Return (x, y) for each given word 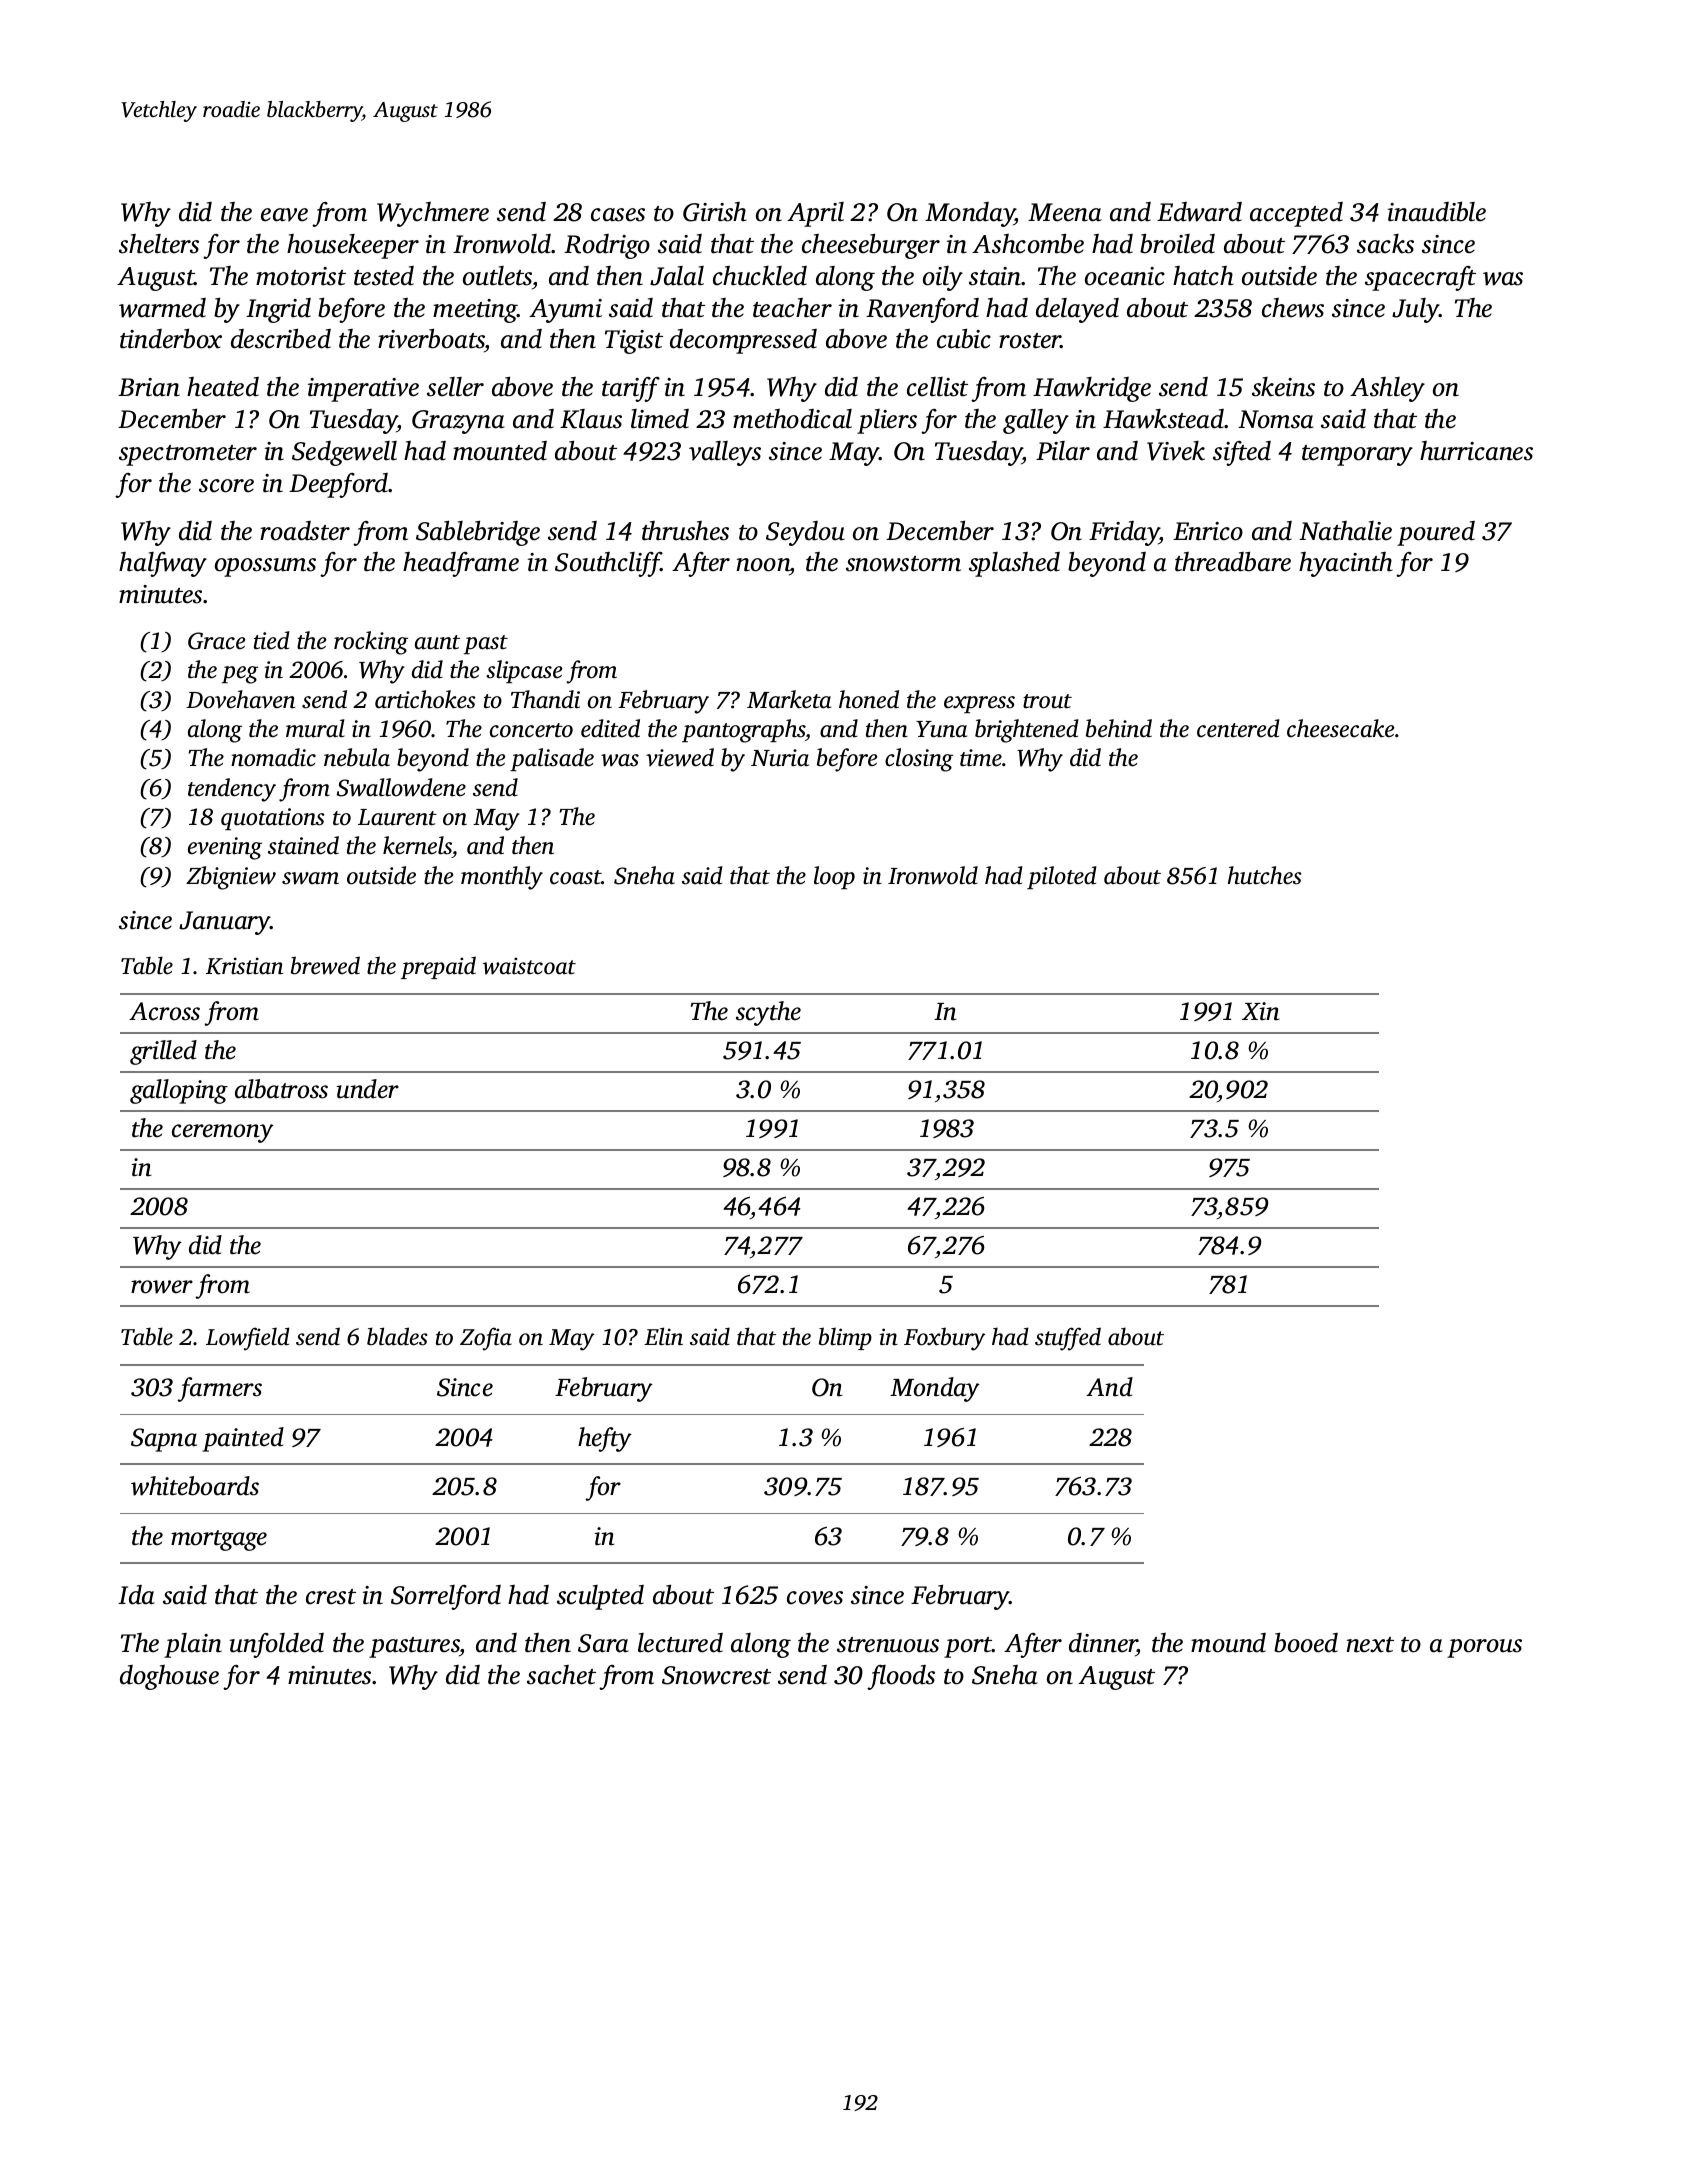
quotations (273, 819)
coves (815, 1598)
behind (1119, 728)
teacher (792, 308)
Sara (603, 1643)
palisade (552, 759)
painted (243, 1439)
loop (834, 877)
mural (315, 728)
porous (1484, 1648)
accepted (1296, 214)
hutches (1265, 875)
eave (284, 215)
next (1370, 1645)
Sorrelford (446, 1597)
